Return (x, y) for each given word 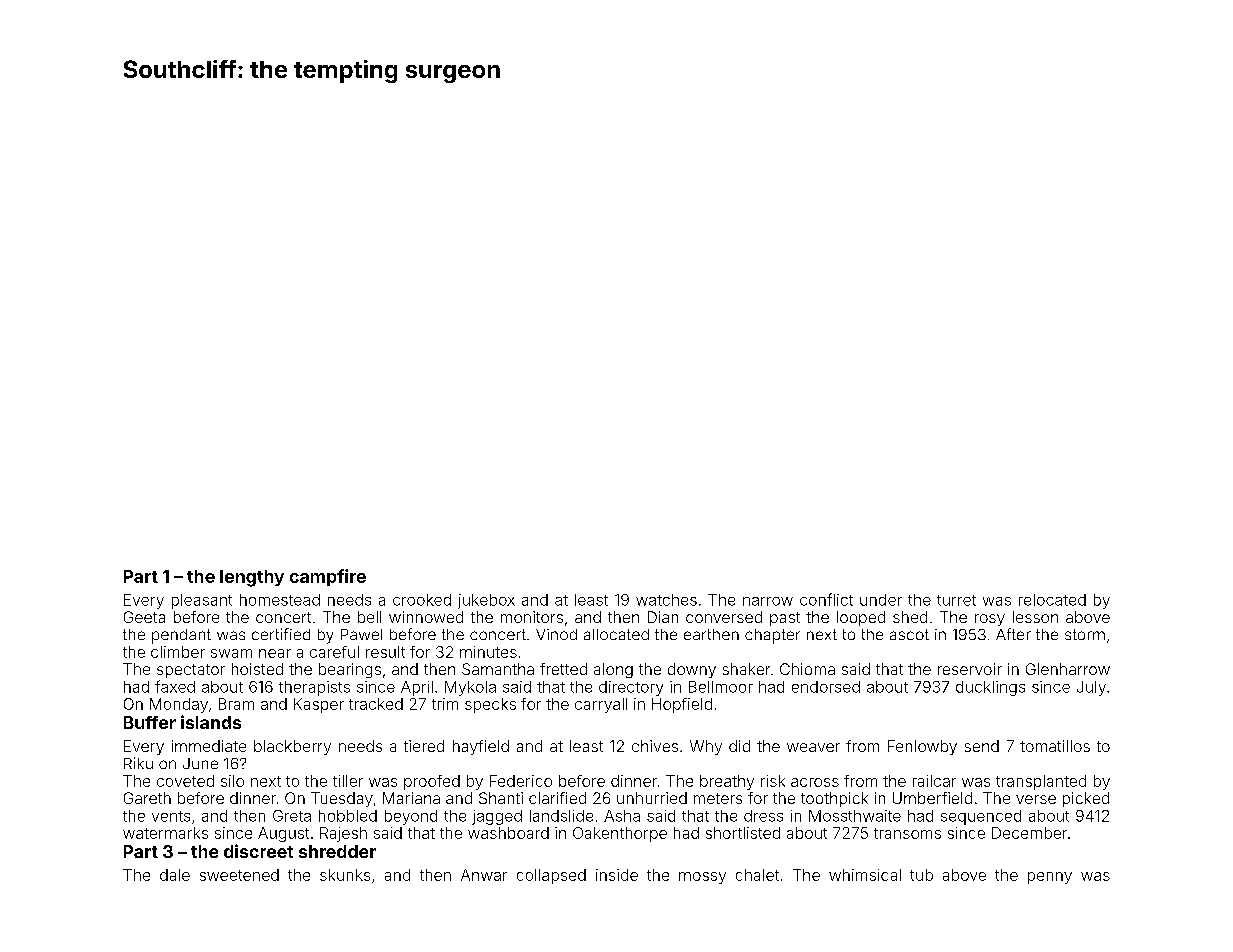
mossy (702, 878)
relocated (1052, 600)
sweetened (239, 875)
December (1029, 833)
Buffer (150, 722)
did (739, 746)
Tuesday (342, 799)
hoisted (257, 669)
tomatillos (1055, 746)
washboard (508, 833)
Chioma (807, 669)
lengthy (252, 578)
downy (692, 670)
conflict (826, 599)
